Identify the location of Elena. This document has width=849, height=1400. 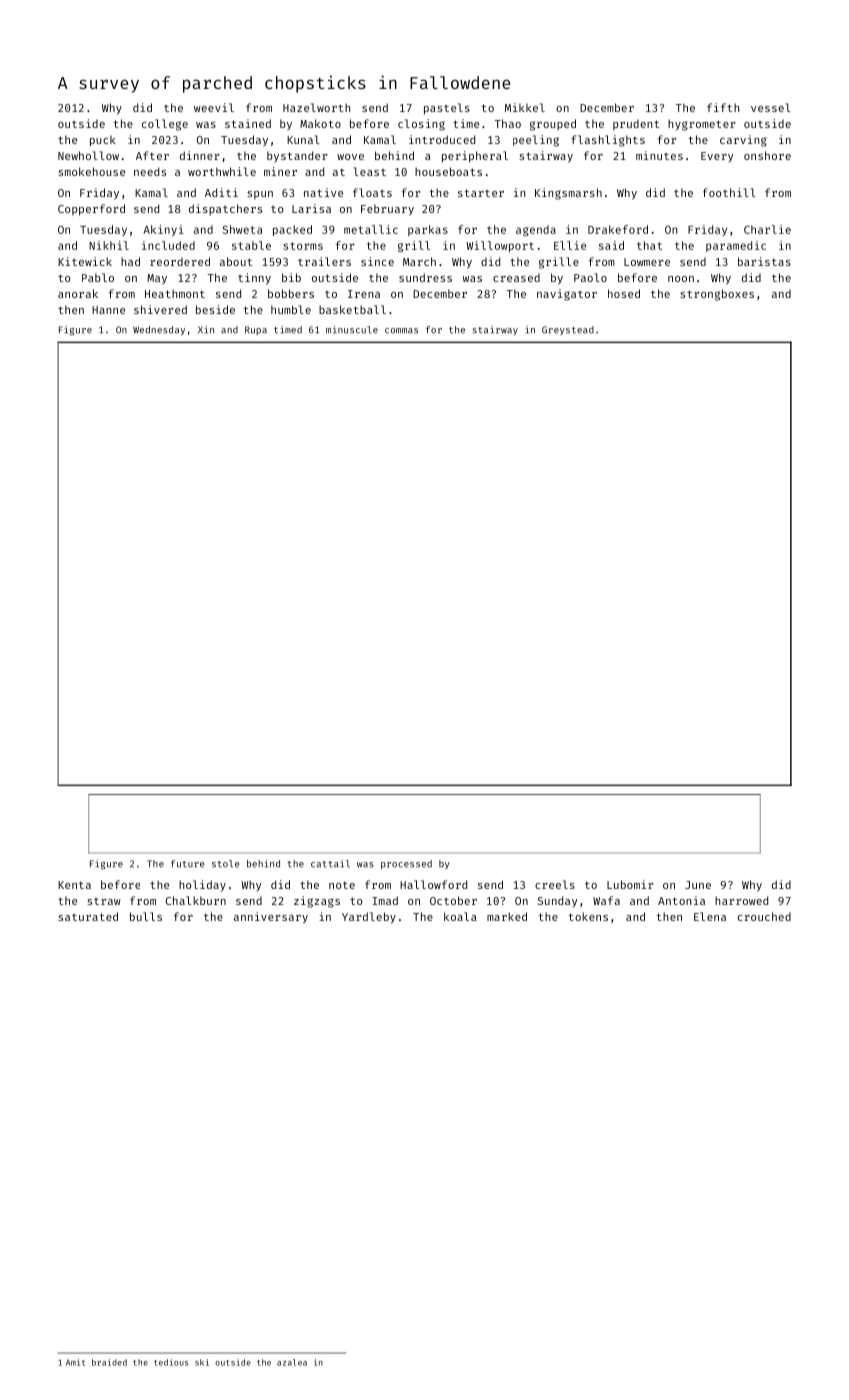
(710, 916).
